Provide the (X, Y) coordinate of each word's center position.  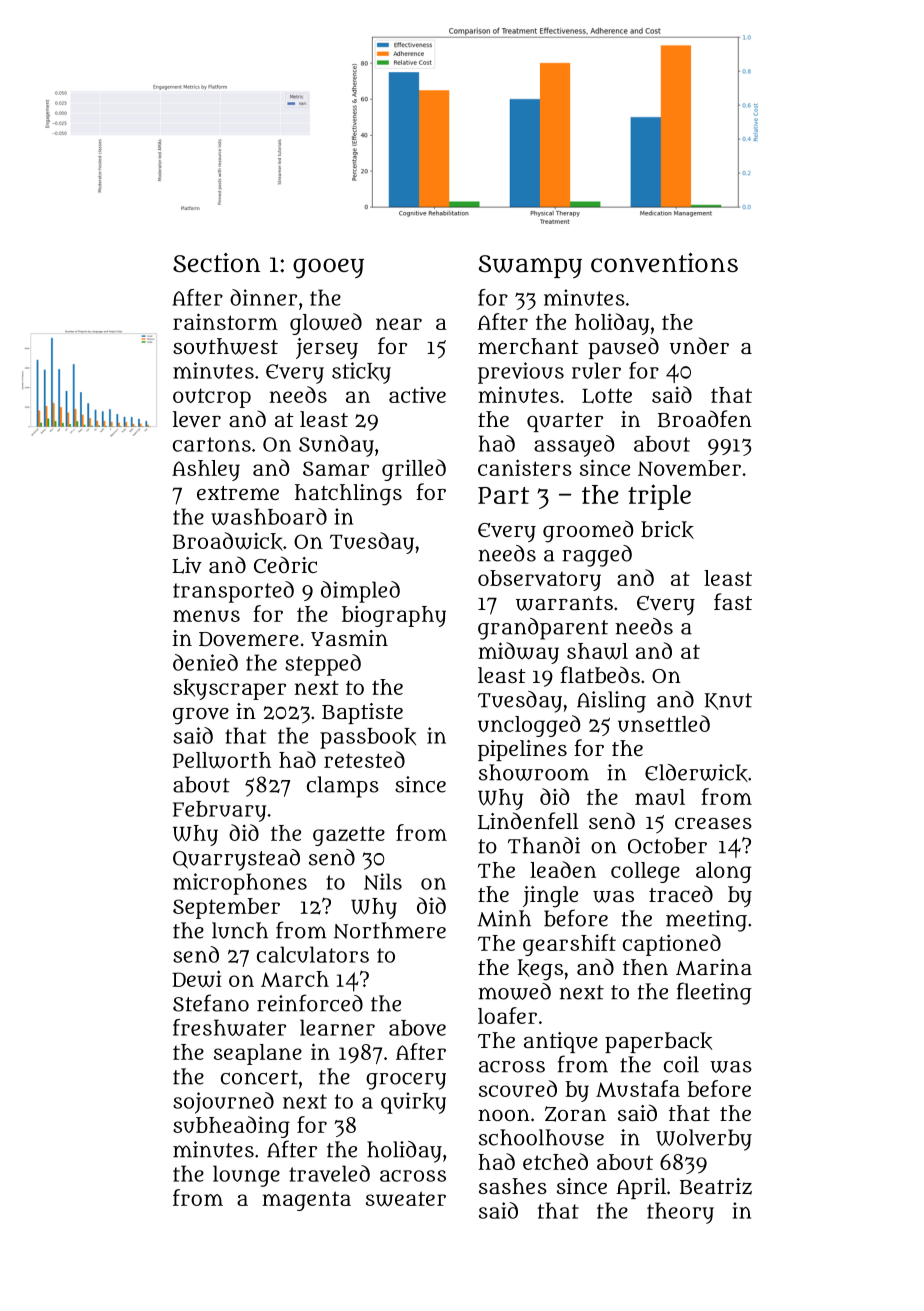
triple (659, 497)
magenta (306, 1201)
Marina (714, 967)
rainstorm (225, 321)
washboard (269, 516)
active (417, 395)
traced (681, 893)
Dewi (196, 979)
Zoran (575, 1114)
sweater (406, 1199)
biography (394, 616)
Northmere (390, 930)
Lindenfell (528, 821)
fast (733, 601)
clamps (343, 787)
